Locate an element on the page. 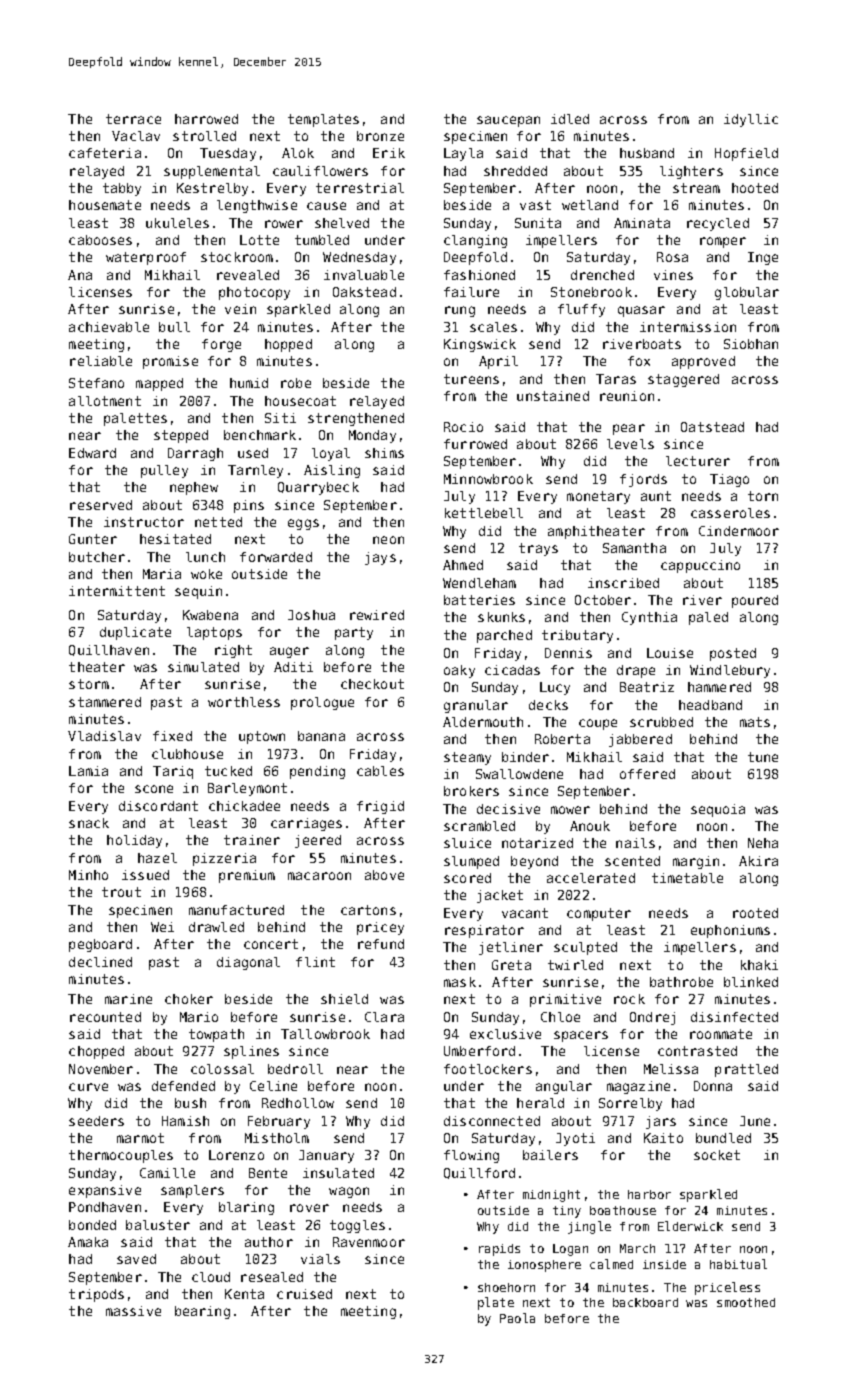 This image has height=1400, width=849. bundled is located at coordinates (723, 1138).
